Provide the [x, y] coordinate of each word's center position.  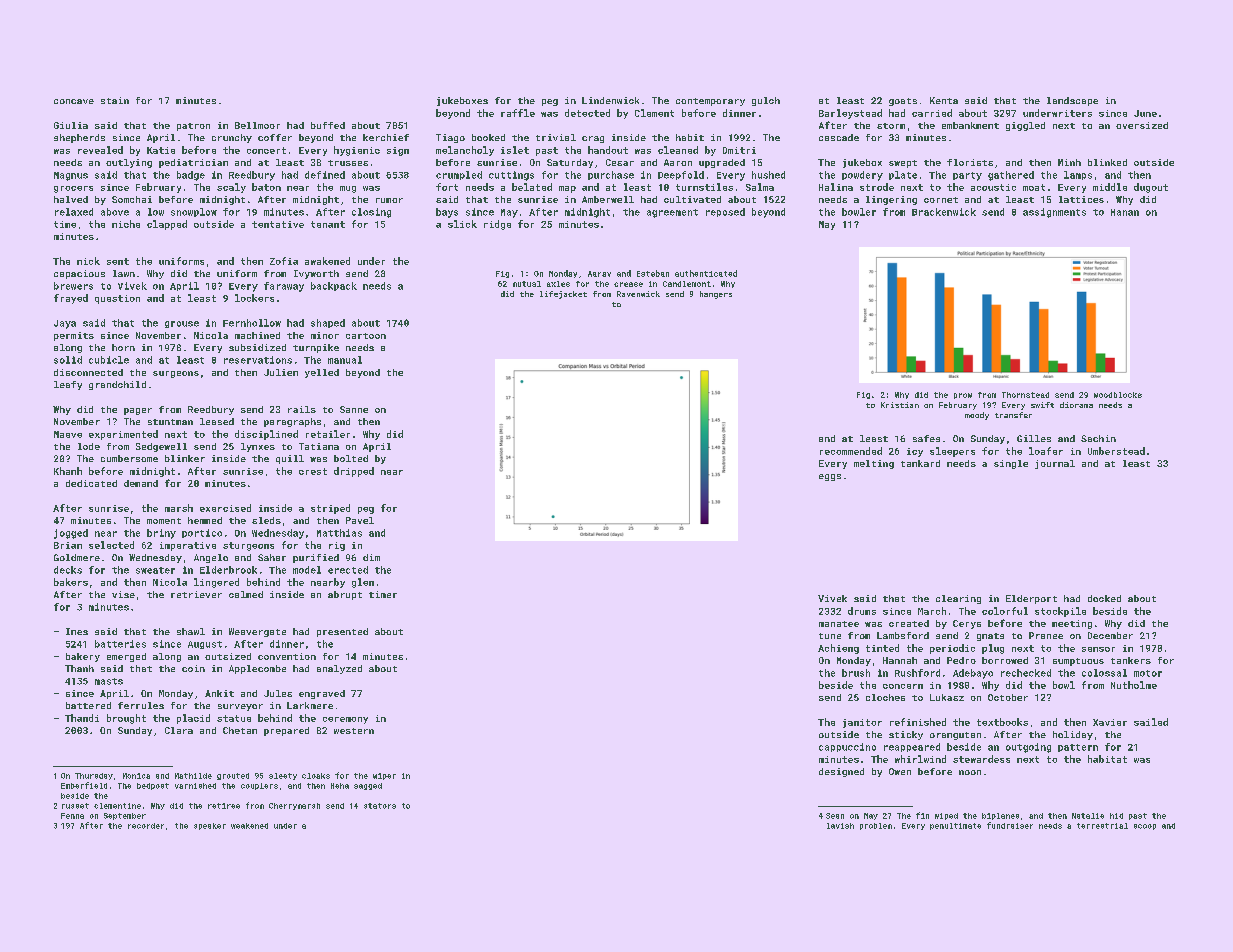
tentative [278, 224]
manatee [839, 624]
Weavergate [257, 632]
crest [313, 471]
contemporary [710, 102]
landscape [1072, 101]
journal [1055, 464]
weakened [249, 826]
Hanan [1125, 212]
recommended [851, 451]
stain [115, 100]
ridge [497, 225]
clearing [958, 599]
